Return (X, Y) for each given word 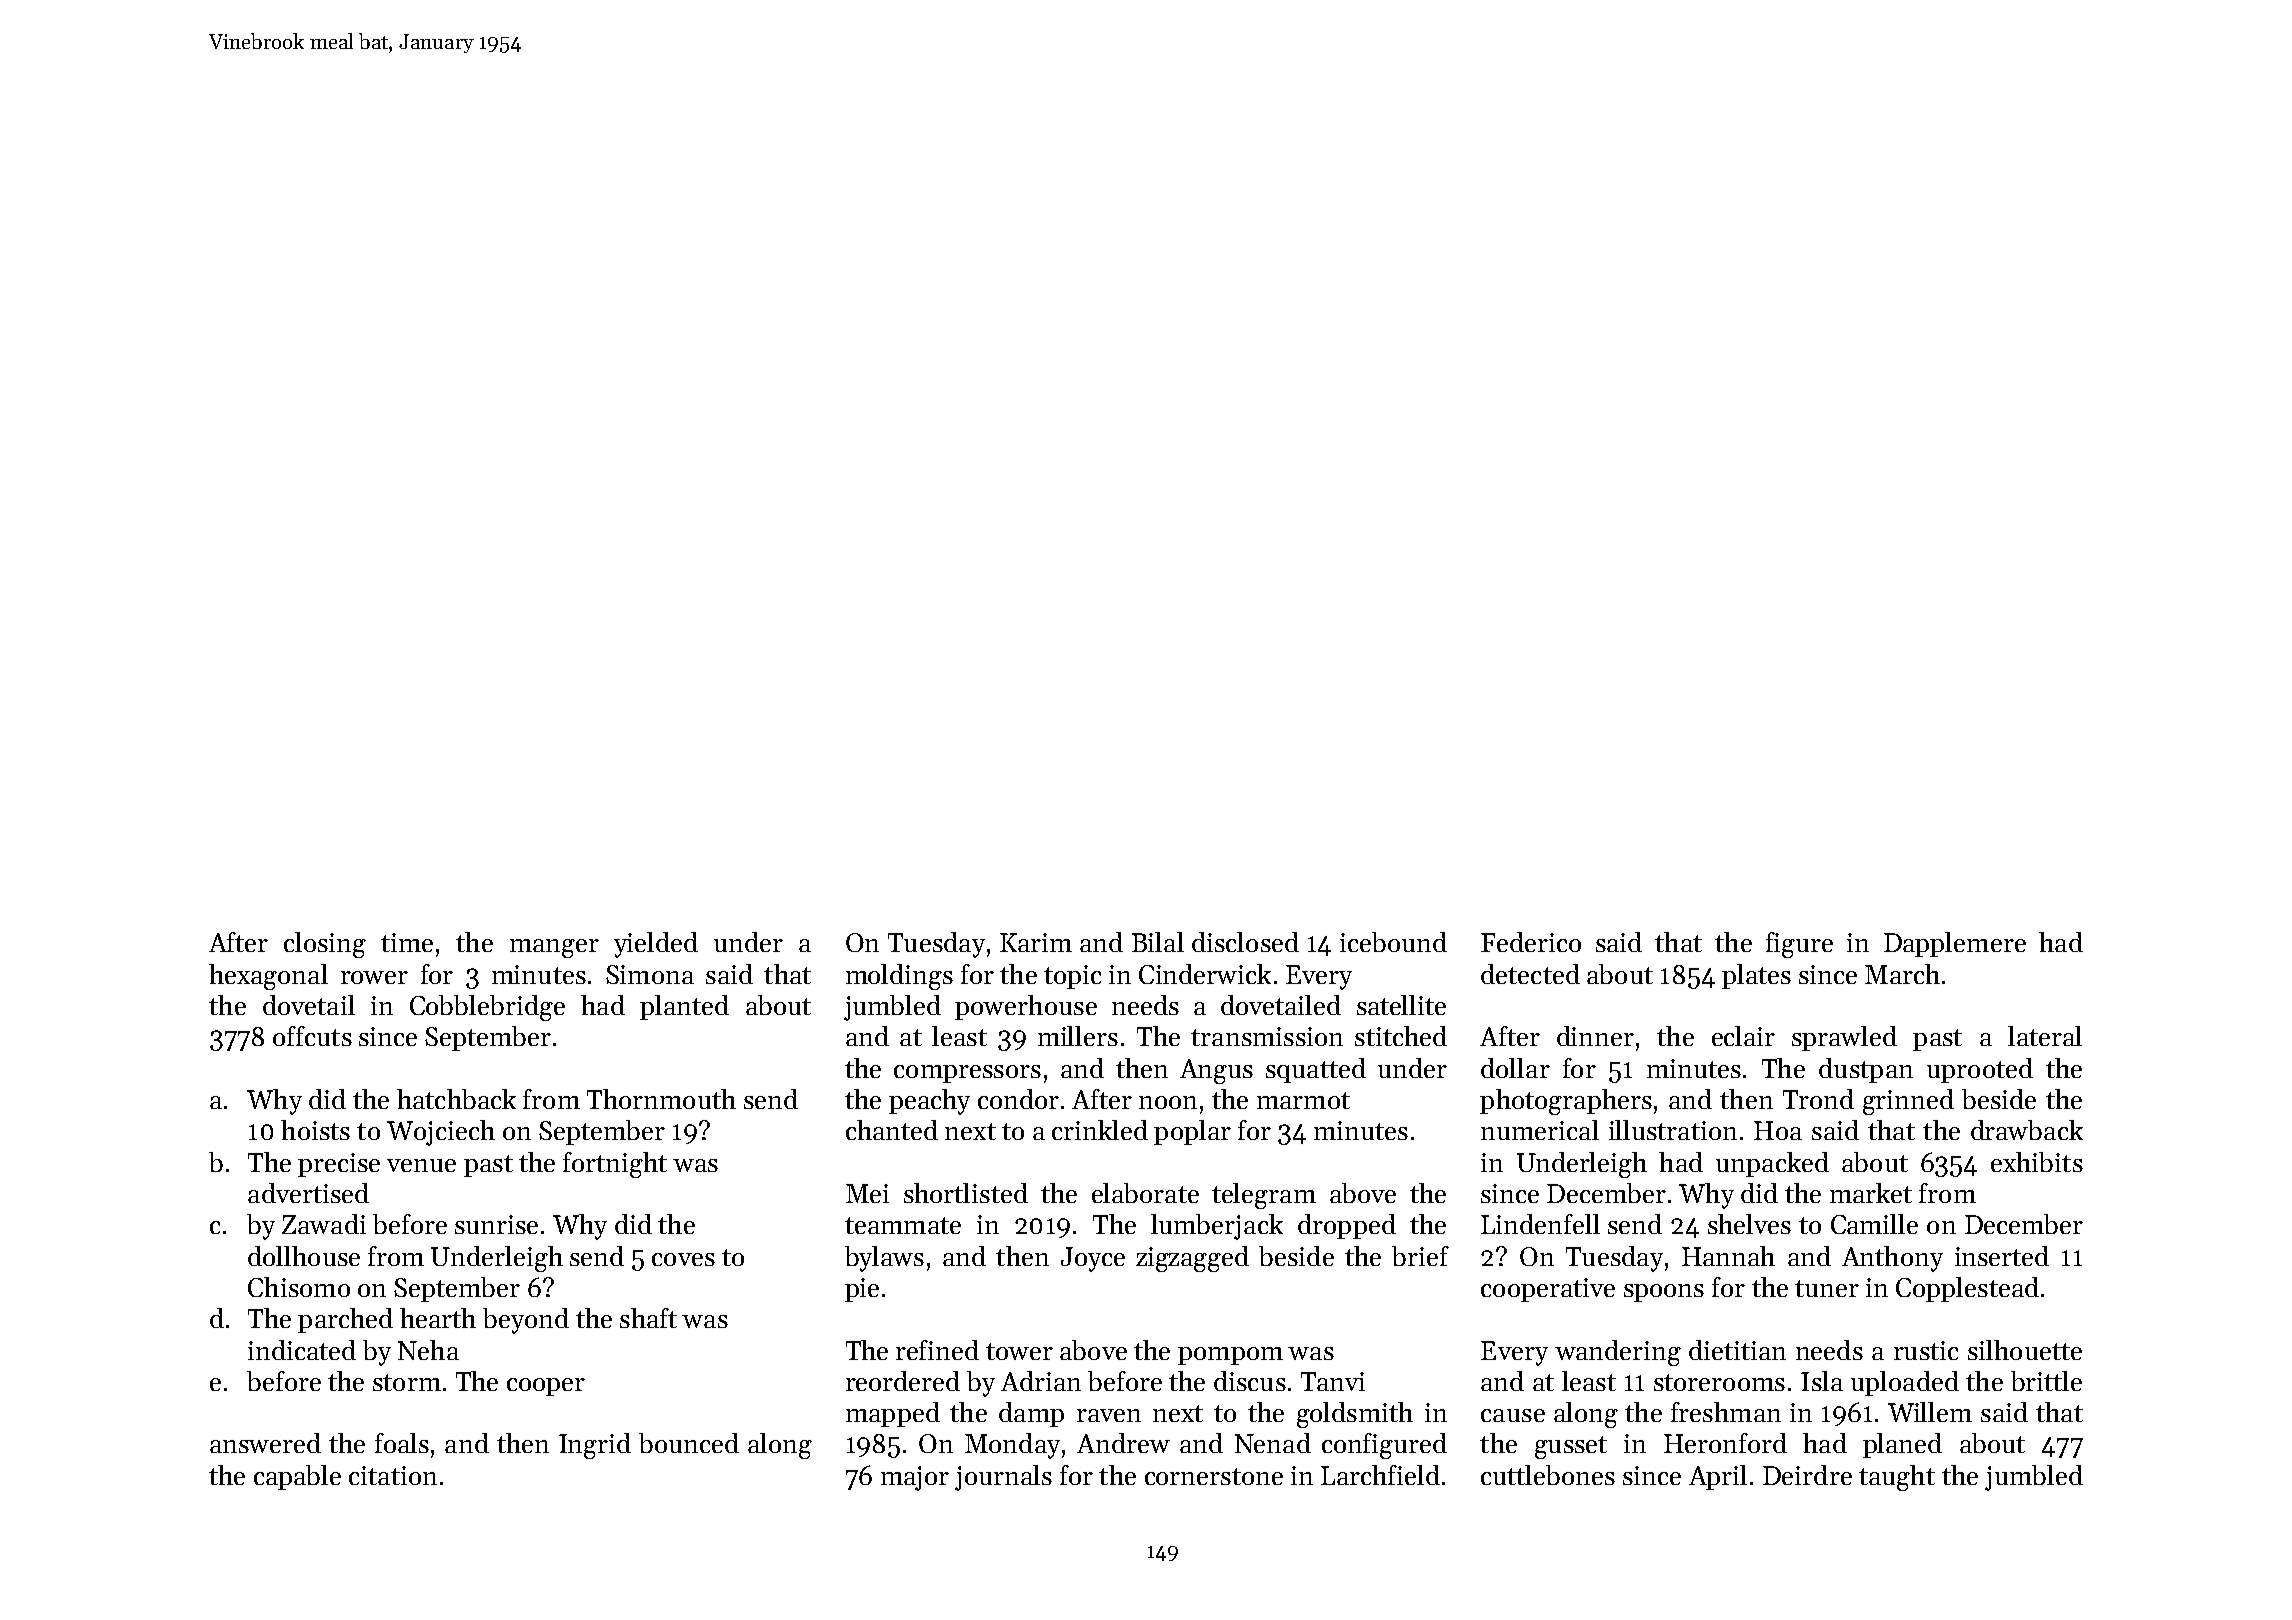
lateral (2045, 1036)
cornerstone (1214, 1476)
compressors (967, 1074)
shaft (648, 1318)
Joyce (1093, 1259)
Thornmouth (661, 1099)
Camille (1874, 1224)
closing (325, 945)
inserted (2002, 1256)
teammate (903, 1225)
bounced (689, 1443)
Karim (1036, 942)
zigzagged (1192, 1259)
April (1718, 1477)
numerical (1540, 1130)
